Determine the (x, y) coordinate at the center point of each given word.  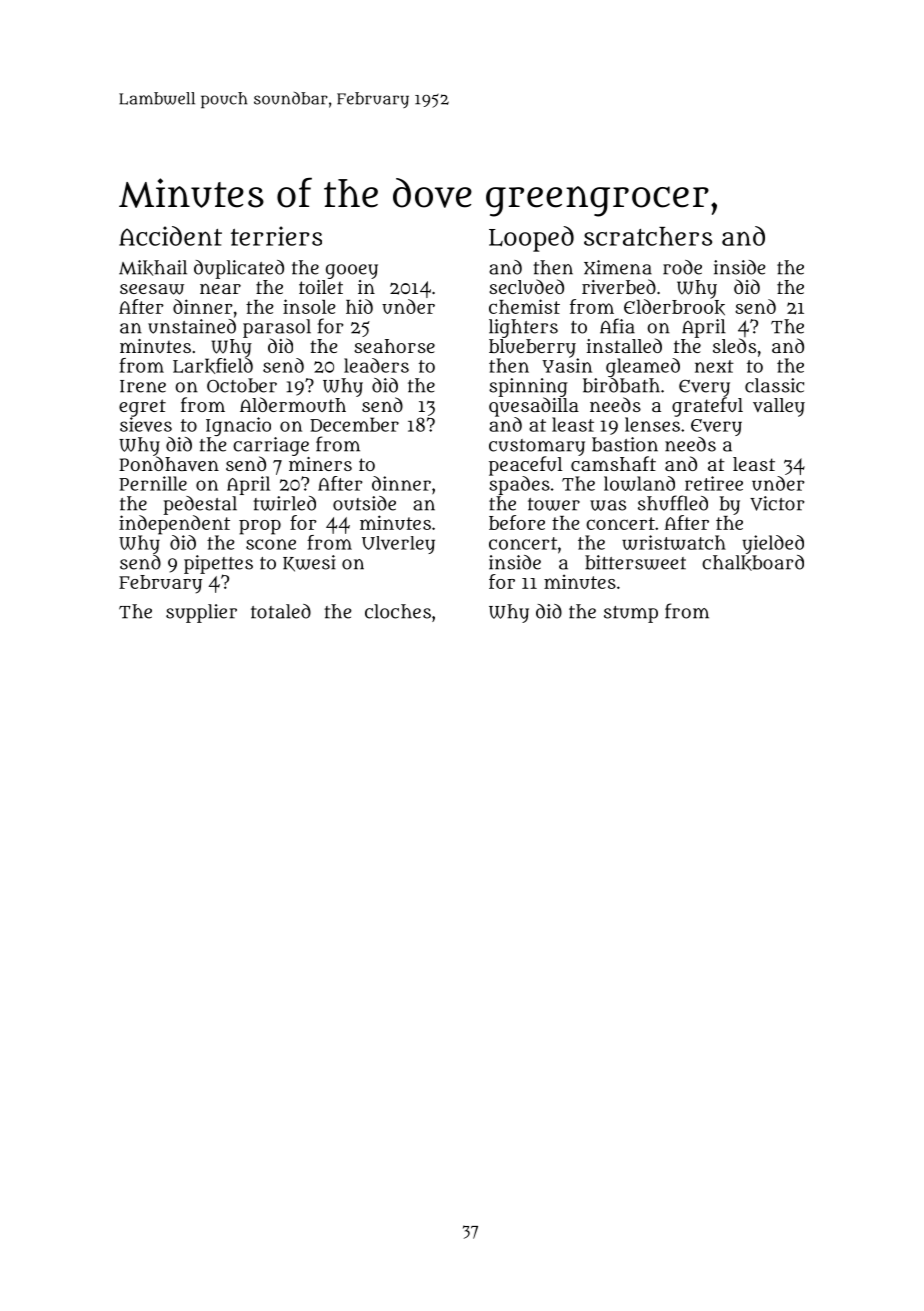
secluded (526, 286)
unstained (192, 326)
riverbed (619, 286)
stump (631, 614)
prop (260, 527)
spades (519, 485)
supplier (201, 613)
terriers (276, 236)
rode (682, 267)
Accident (170, 236)
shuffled (673, 503)
